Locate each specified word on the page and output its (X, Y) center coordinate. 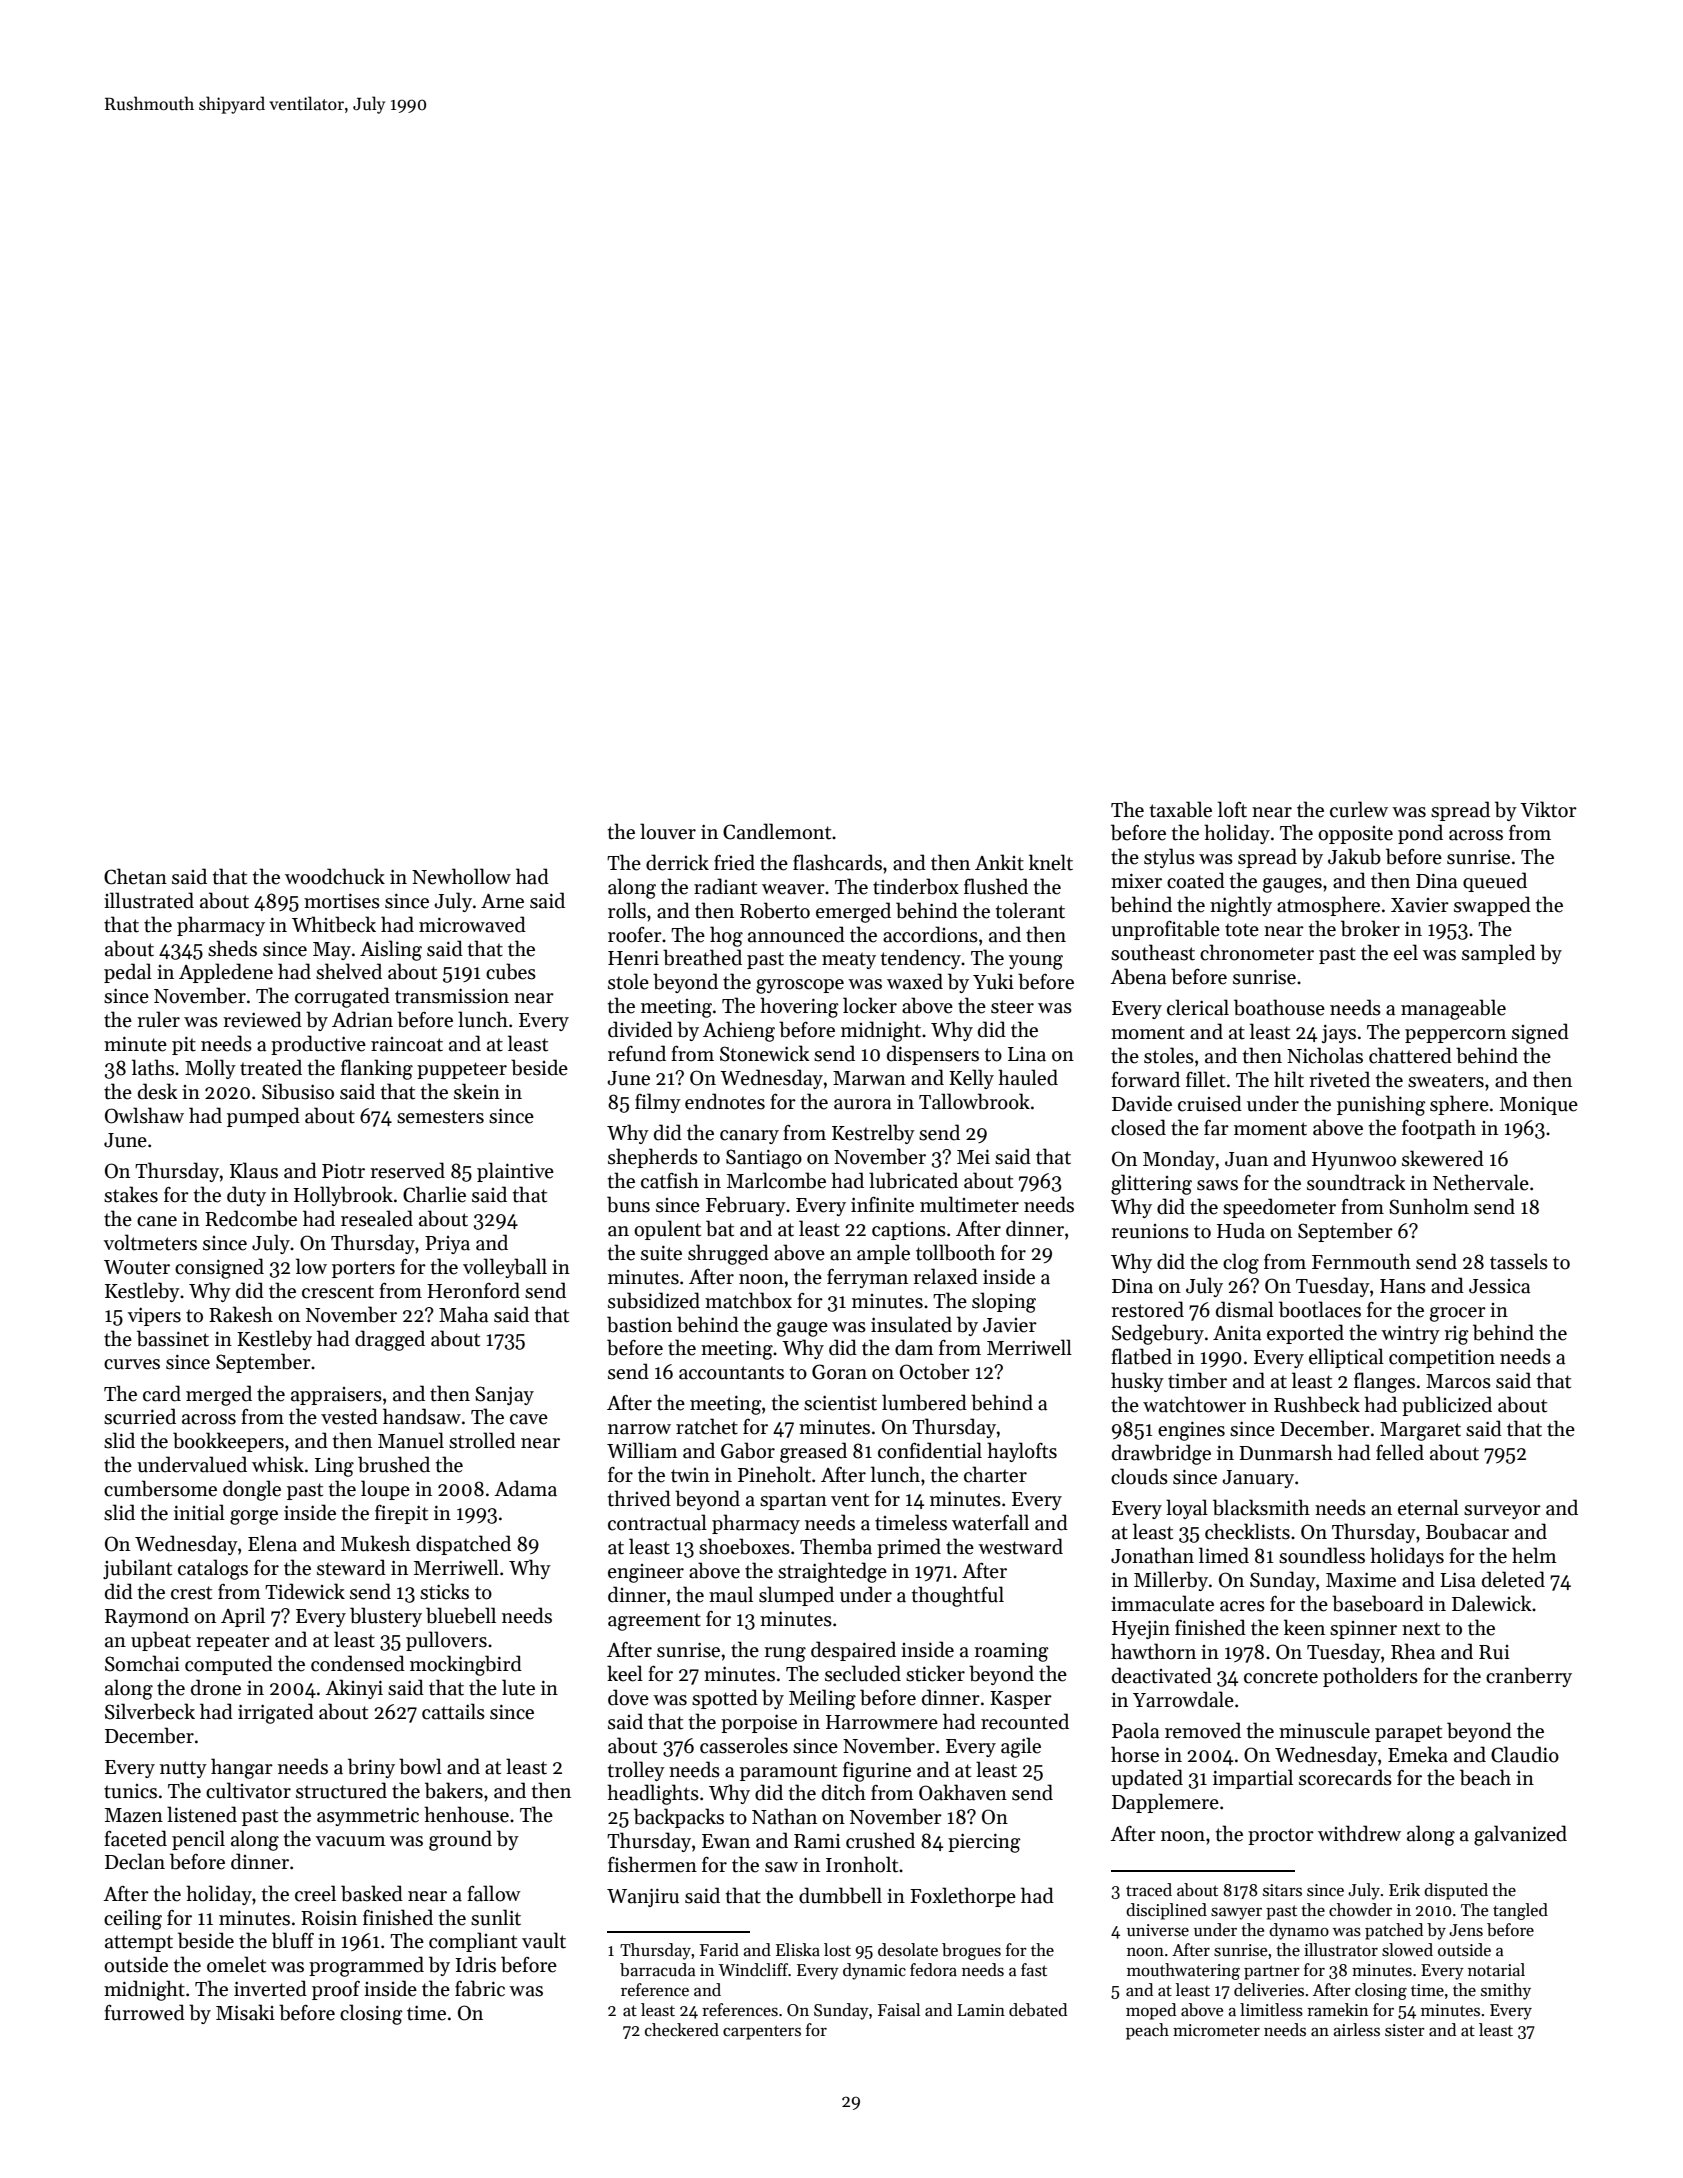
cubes (511, 971)
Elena (272, 1543)
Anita (1237, 1333)
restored (1147, 1309)
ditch (844, 1792)
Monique (1539, 1106)
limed (1224, 1555)
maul (731, 1594)
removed (1203, 1730)
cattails (453, 1711)
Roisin (329, 1918)
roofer (635, 934)
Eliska (798, 1950)
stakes (131, 1194)
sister (1405, 2030)
